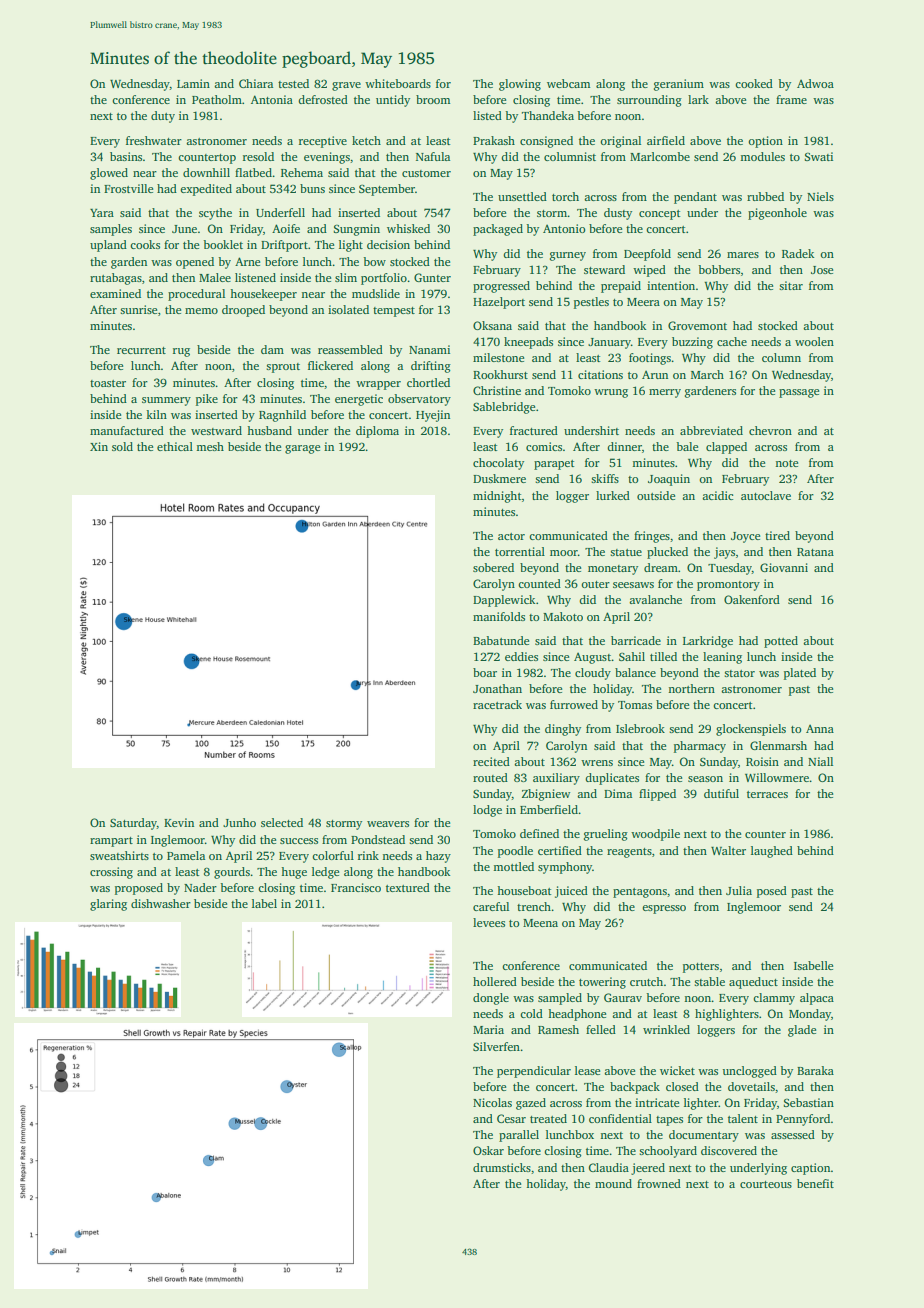 This screenshot has height=1308, width=924. Describe the element at coordinates (799, 393) in the screenshot. I see `passage` at that location.
